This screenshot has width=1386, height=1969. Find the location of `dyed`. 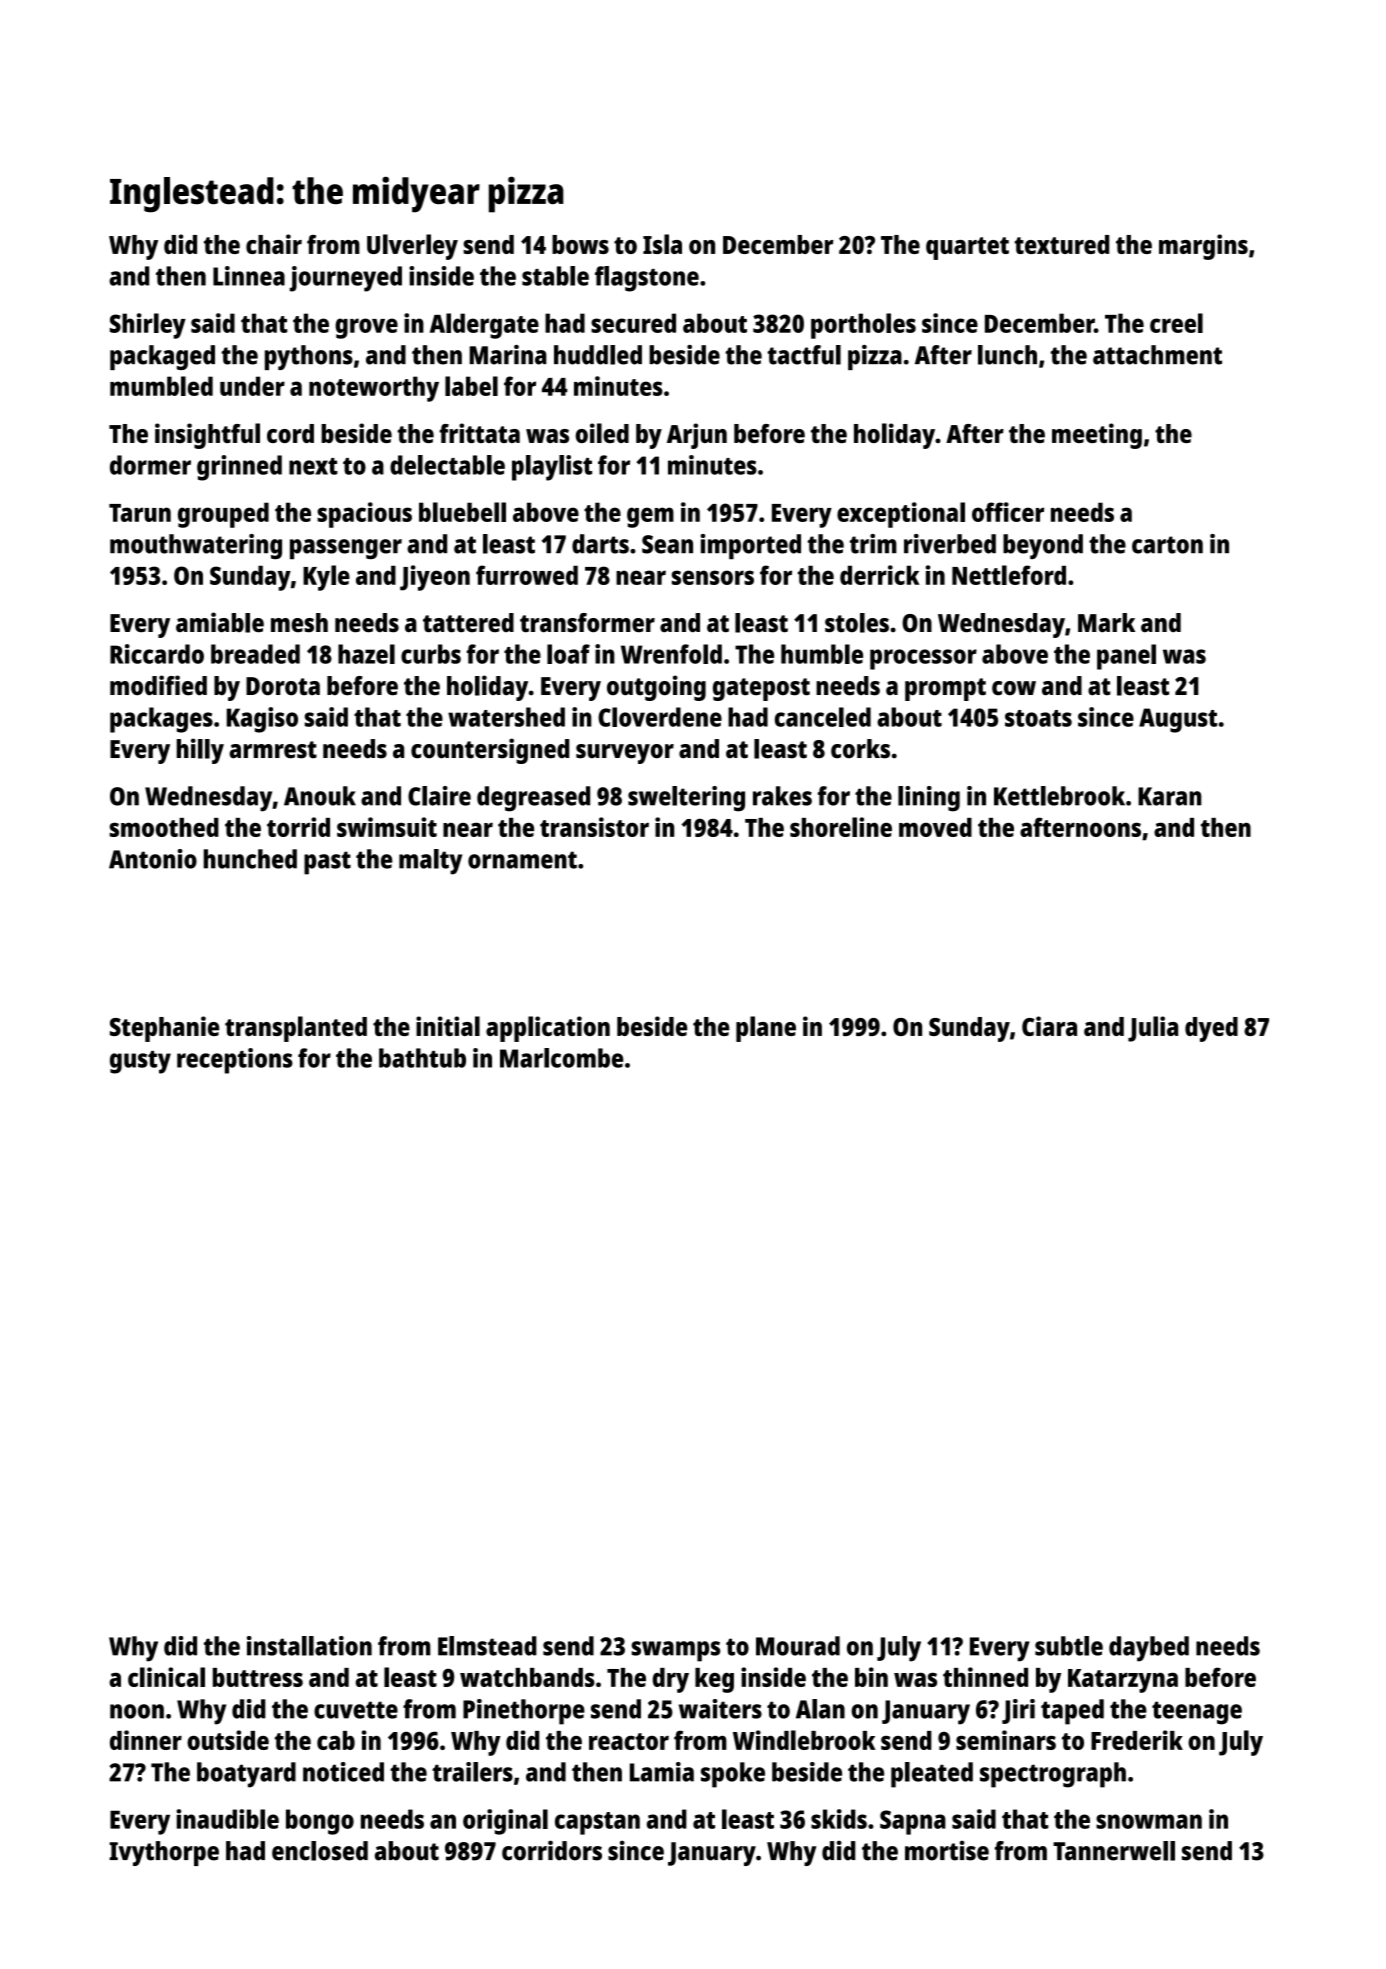

dyed is located at coordinates (1211, 1029).
